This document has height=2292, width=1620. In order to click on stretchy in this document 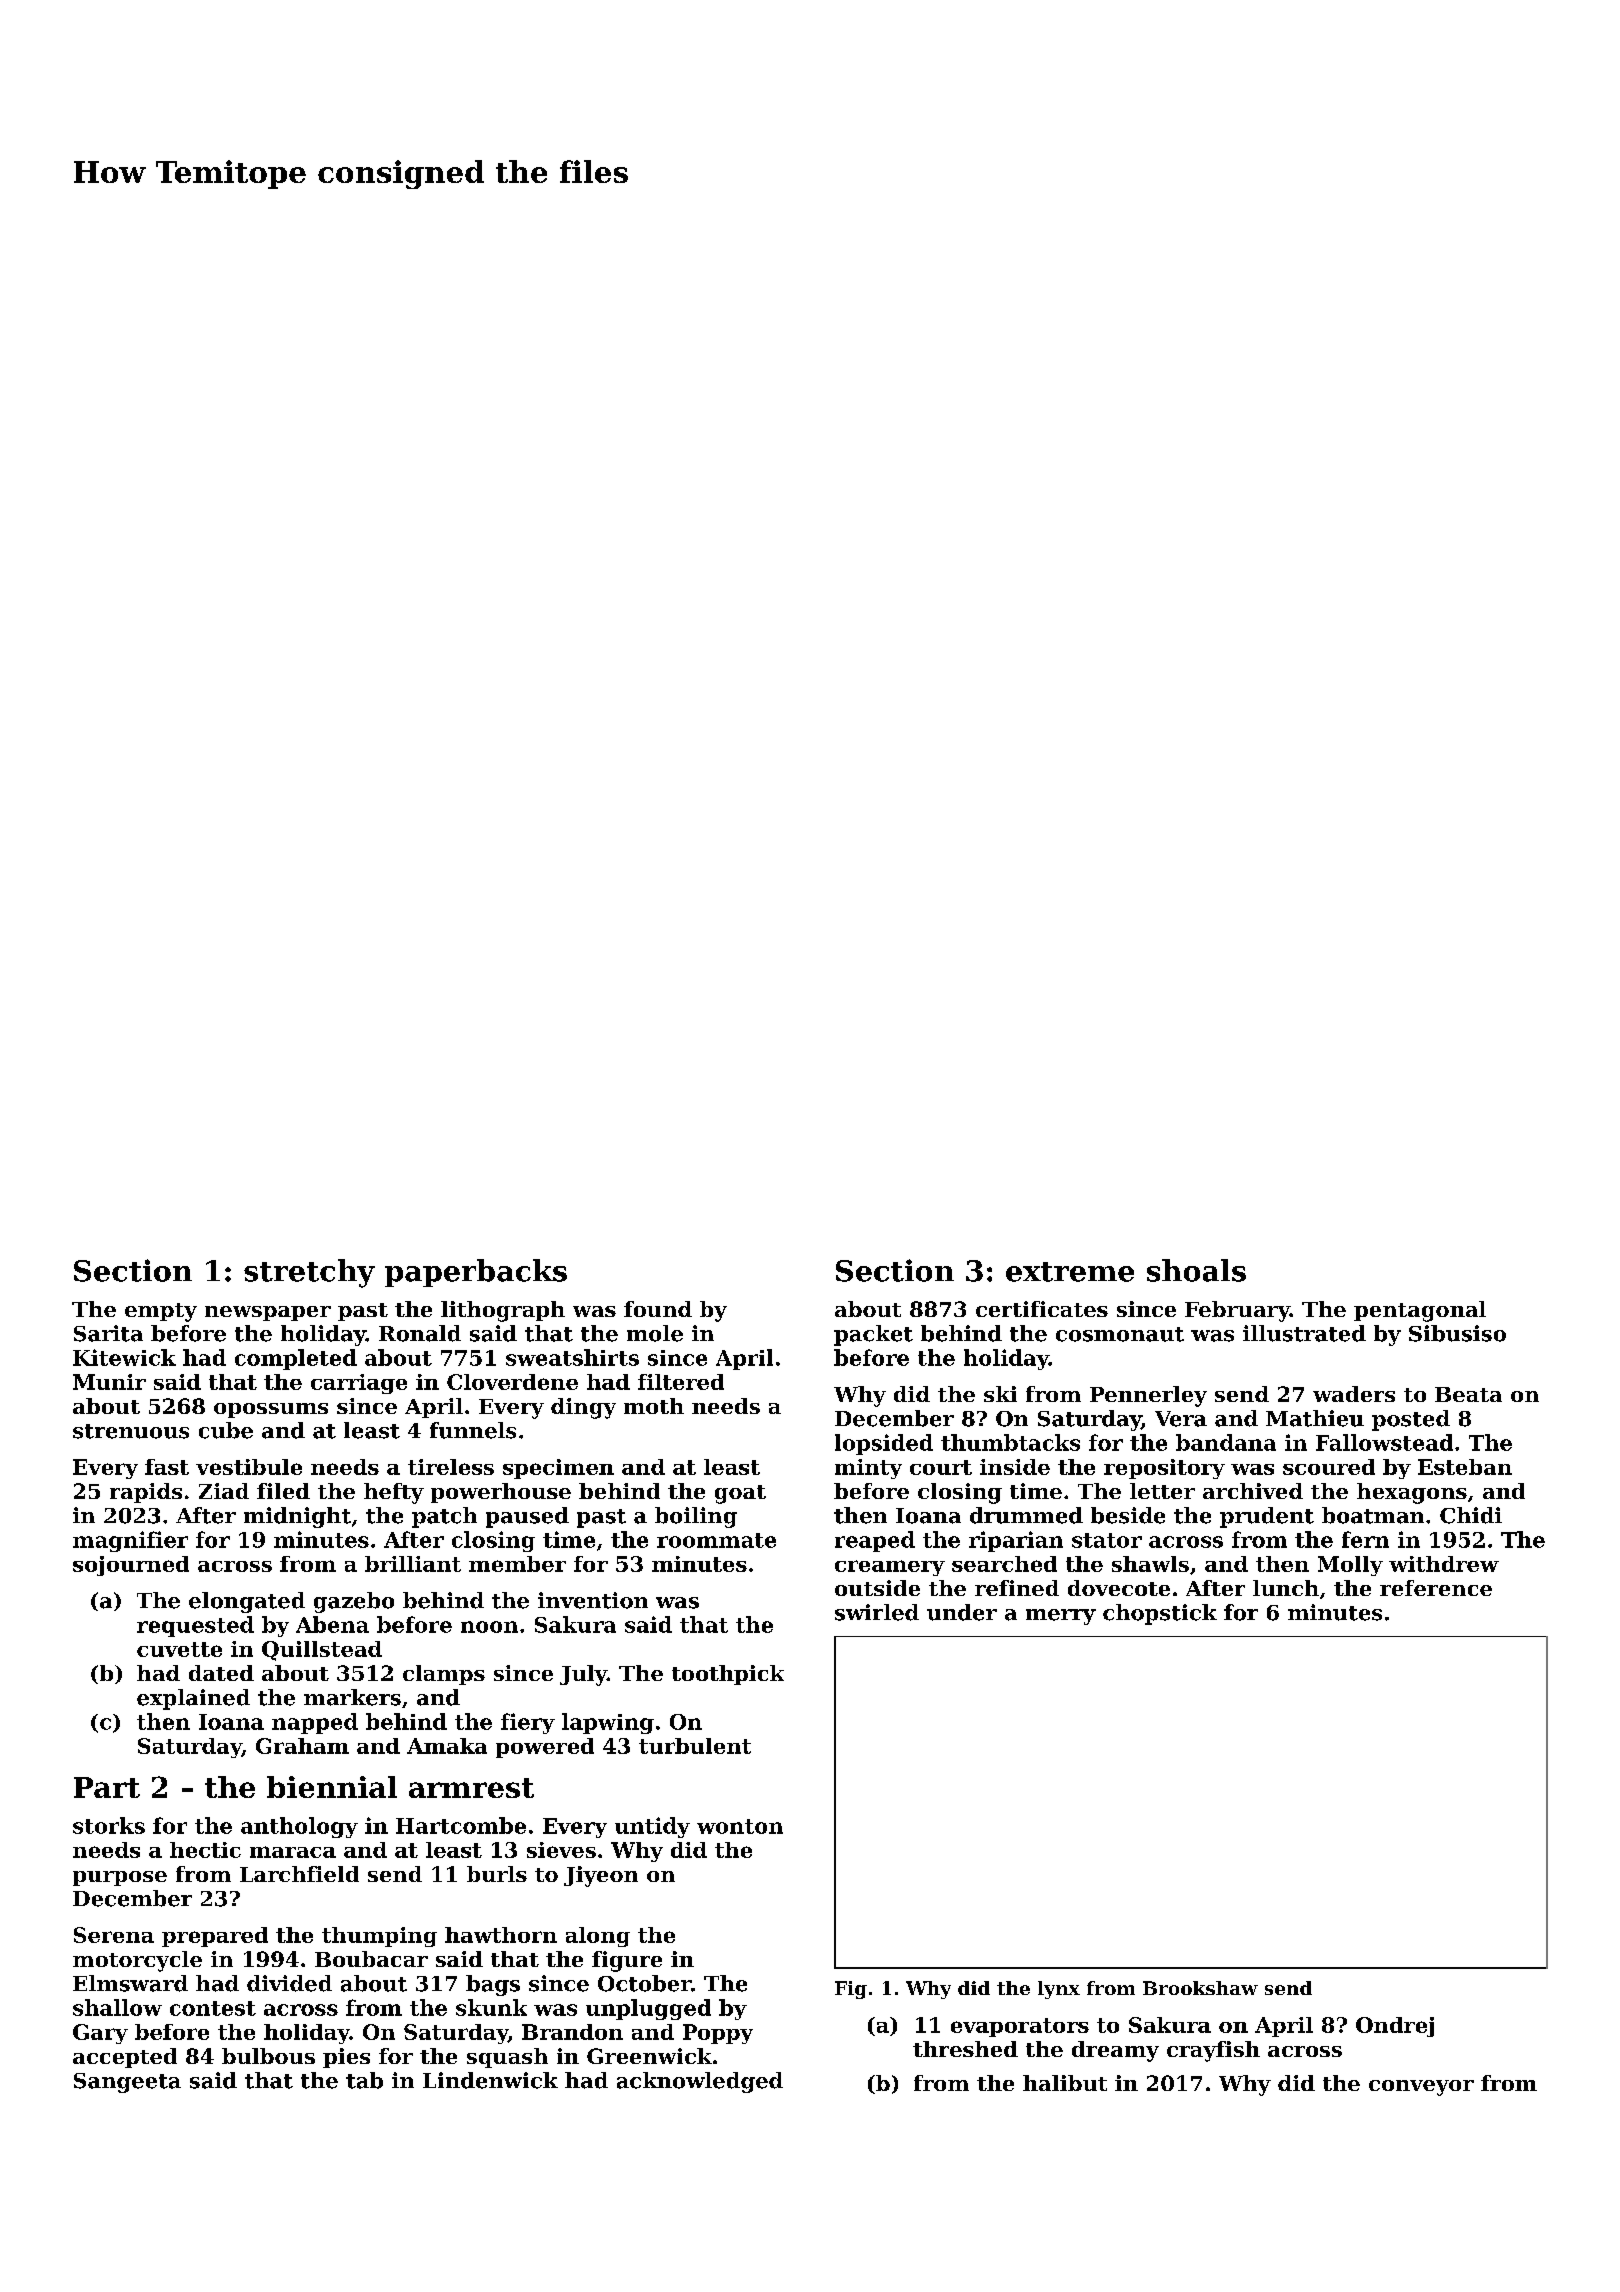, I will do `click(309, 1273)`.
